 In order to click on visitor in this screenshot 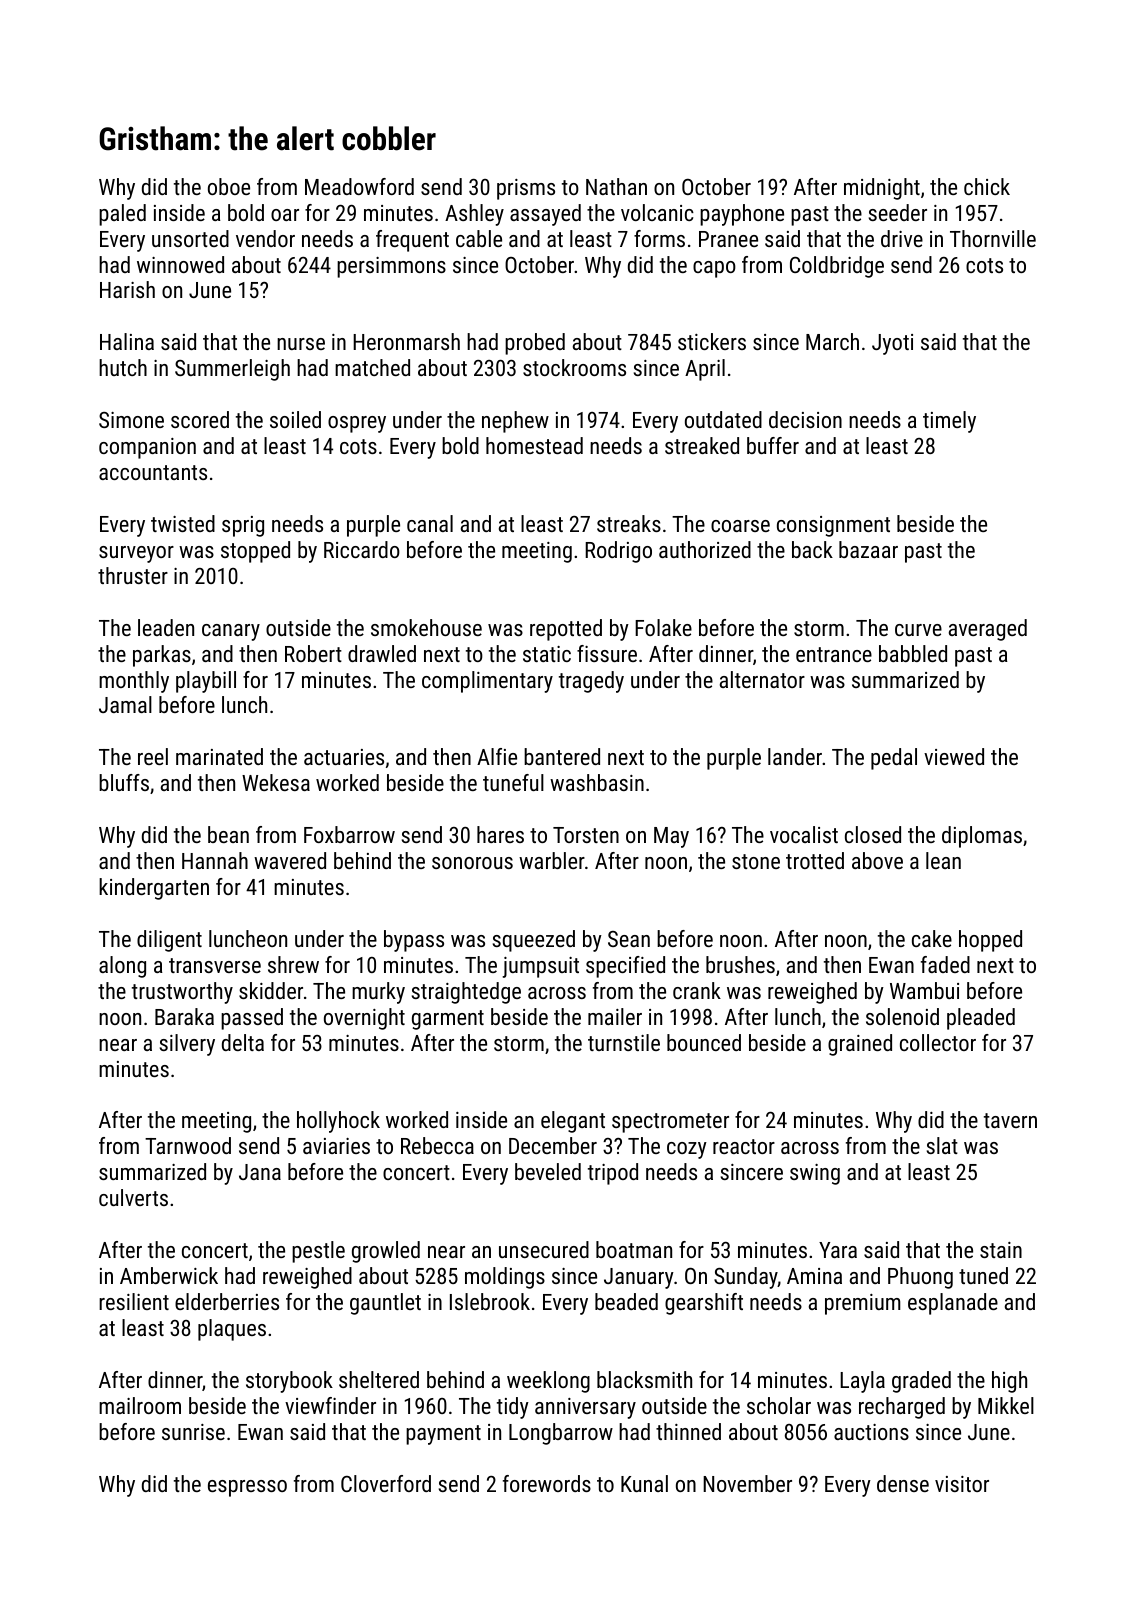, I will do `click(962, 1484)`.
